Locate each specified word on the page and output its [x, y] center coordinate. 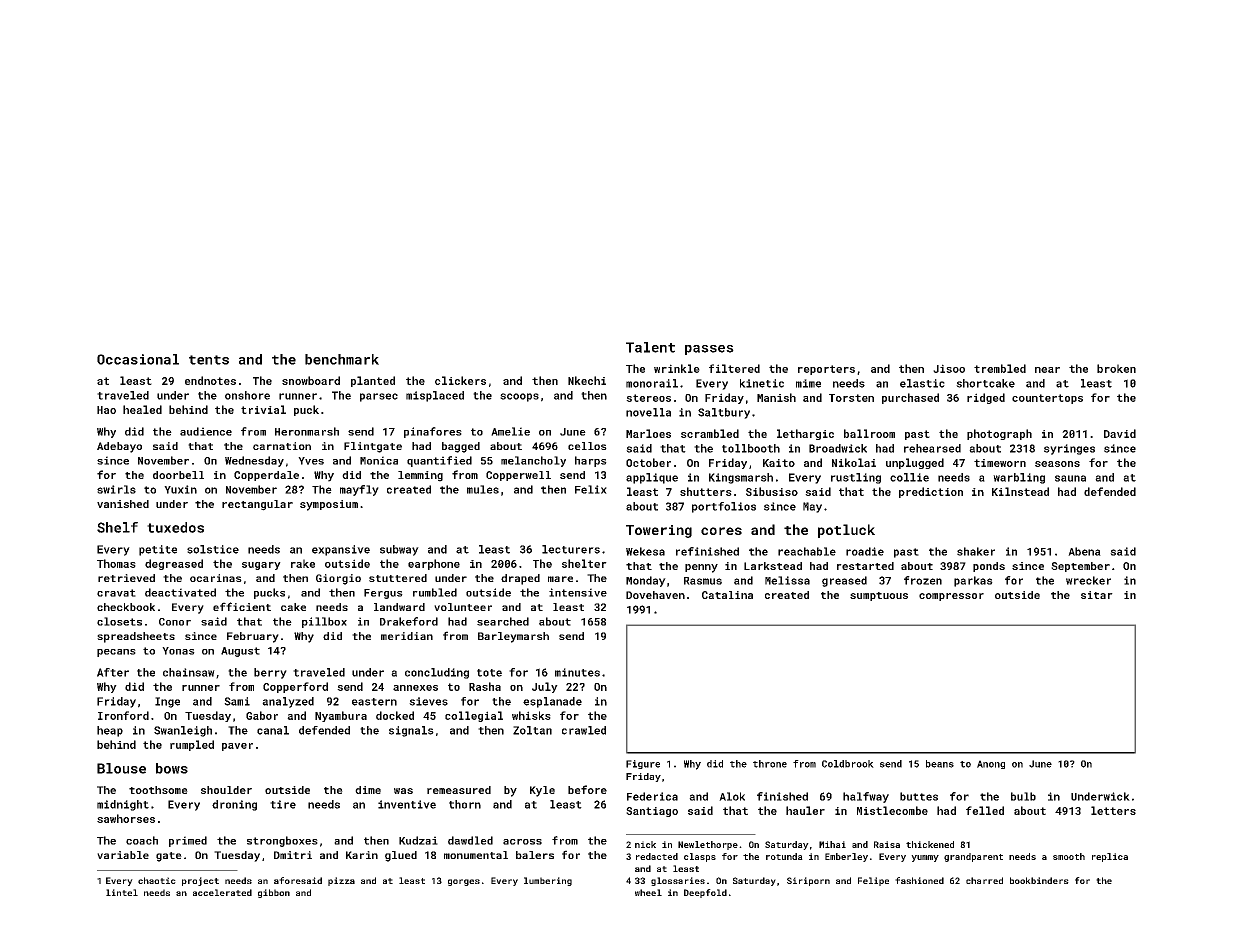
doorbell [178, 475]
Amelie [510, 431]
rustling [856, 478]
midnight [123, 805]
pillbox [324, 622]
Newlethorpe [708, 845]
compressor [951, 597]
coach [142, 840]
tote [489, 673]
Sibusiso [772, 491]
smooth [1069, 856]
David [1120, 433]
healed [142, 409]
